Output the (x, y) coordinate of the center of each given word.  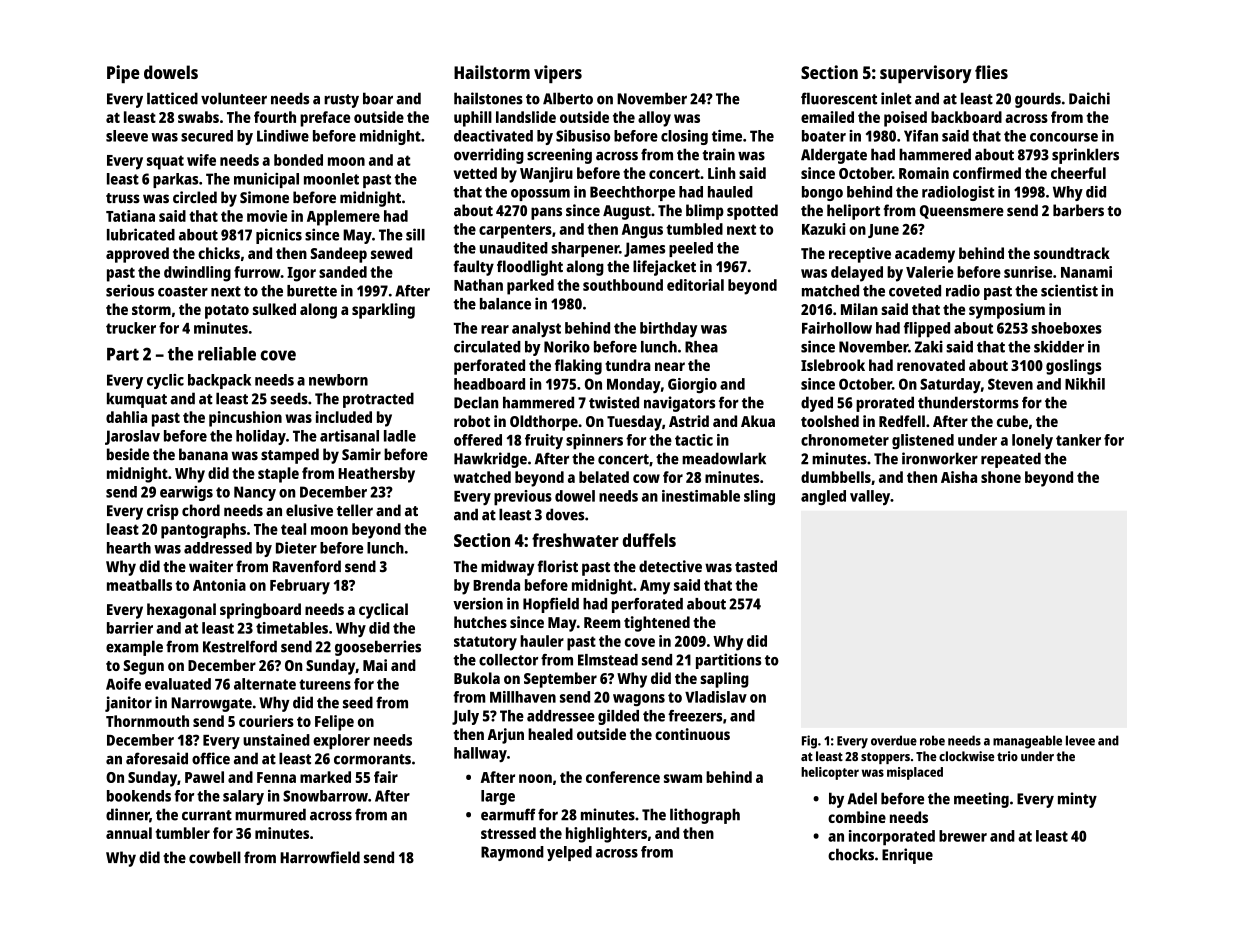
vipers (558, 74)
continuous (692, 734)
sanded (343, 272)
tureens (325, 684)
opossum (540, 195)
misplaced (915, 773)
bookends (139, 796)
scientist (1069, 290)
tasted (756, 566)
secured (207, 136)
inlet (896, 98)
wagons (639, 700)
